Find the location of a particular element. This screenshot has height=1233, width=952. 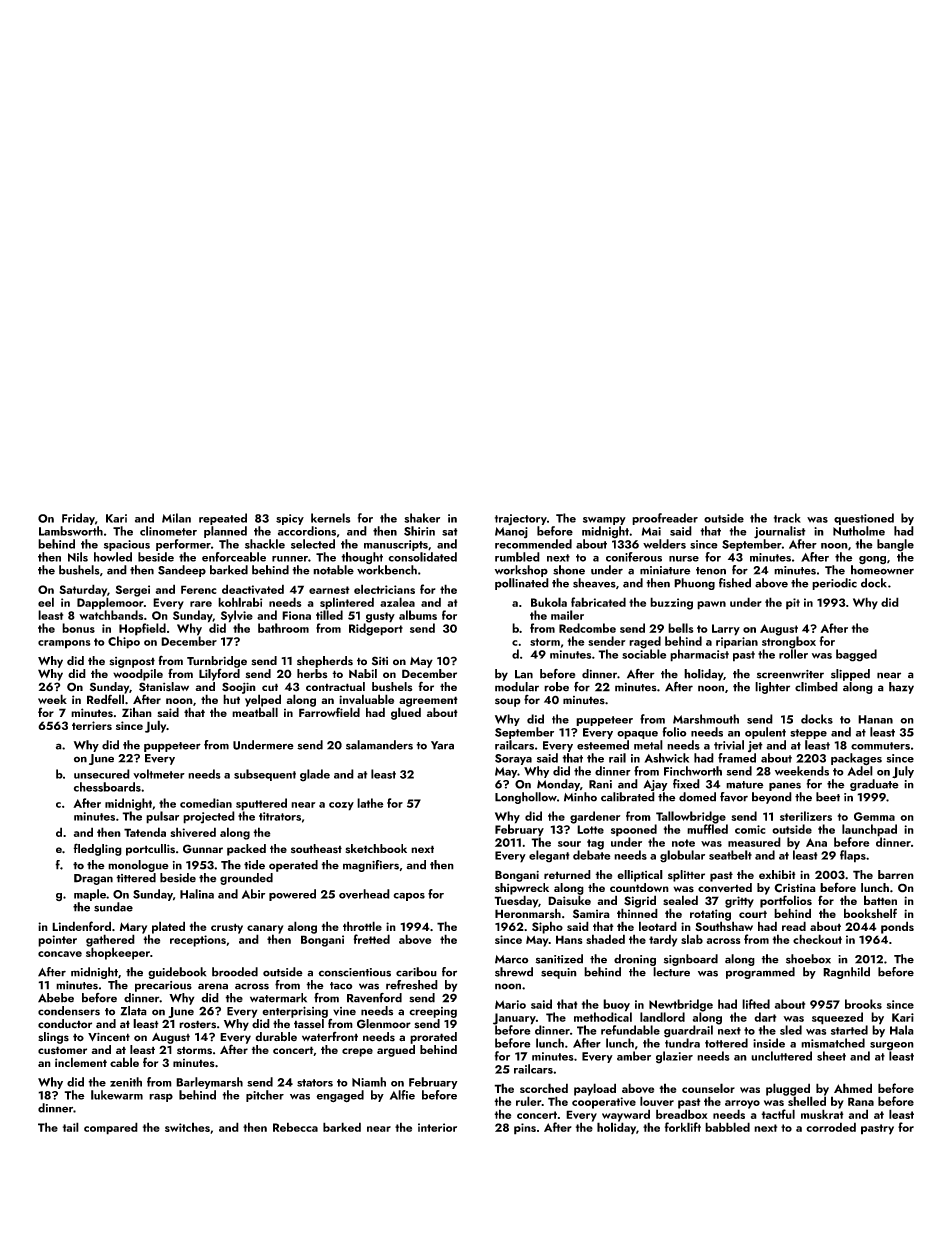

maple is located at coordinates (90, 895).
